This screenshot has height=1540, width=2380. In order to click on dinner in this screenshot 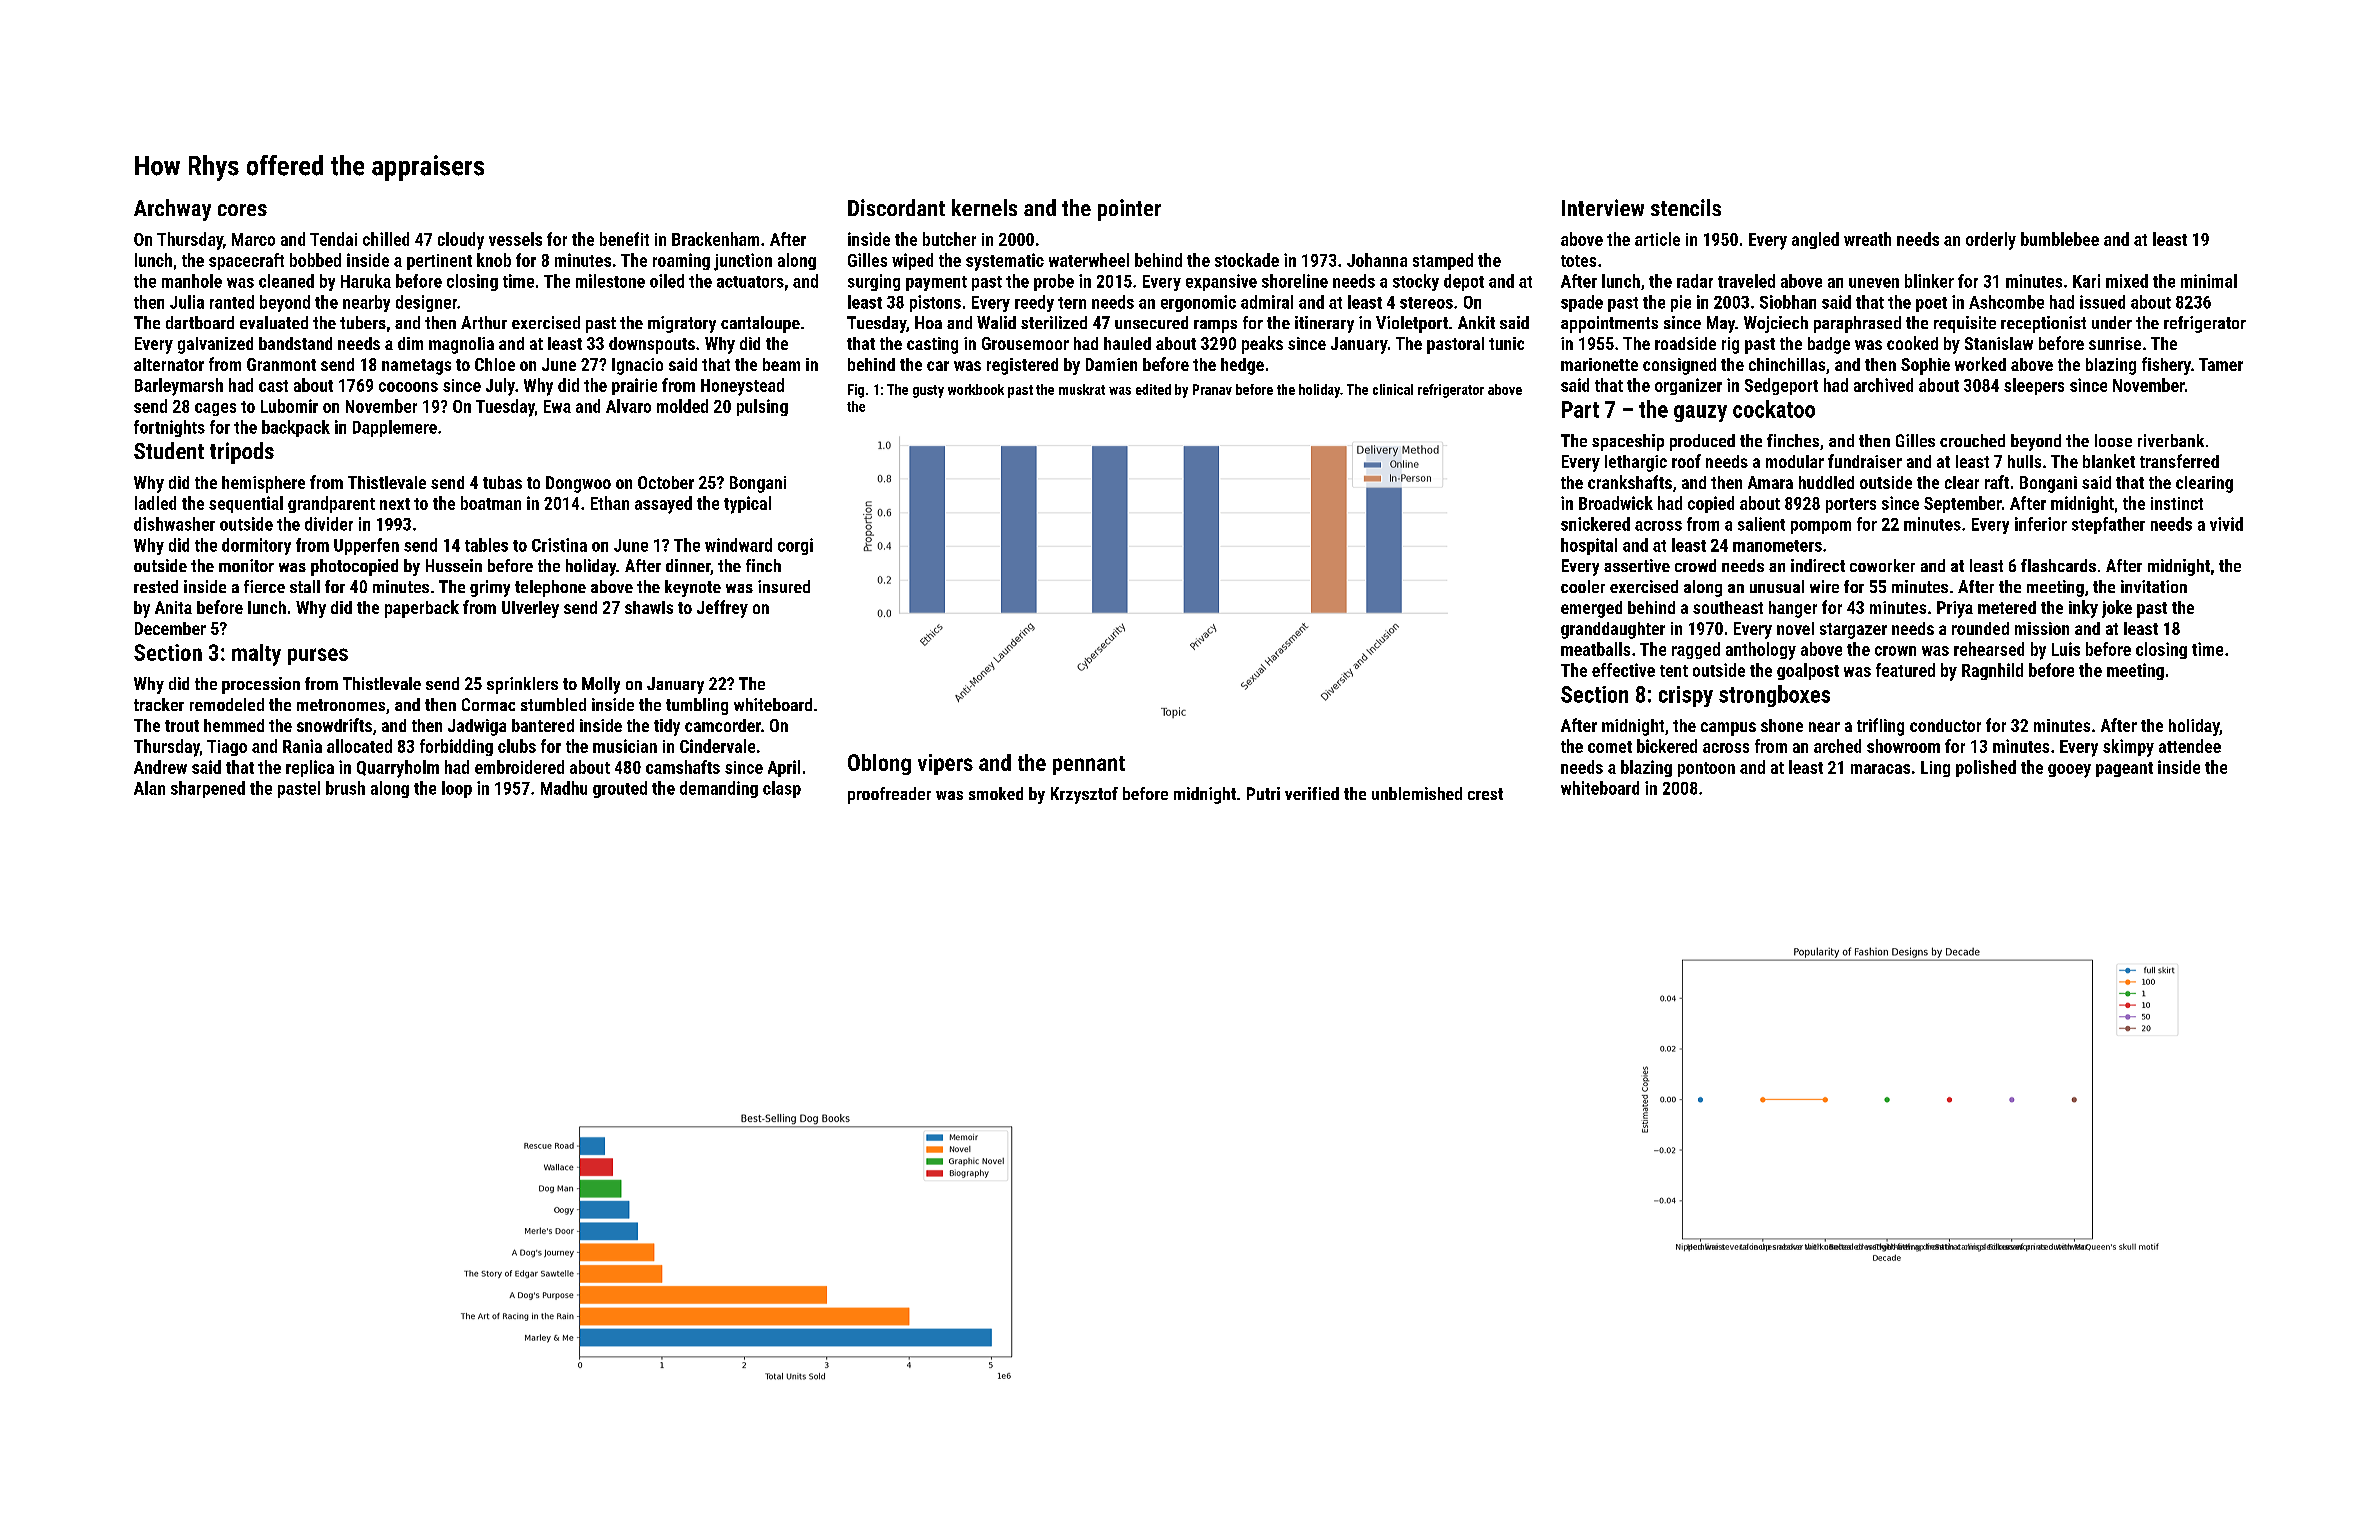, I will do `click(688, 565)`.
